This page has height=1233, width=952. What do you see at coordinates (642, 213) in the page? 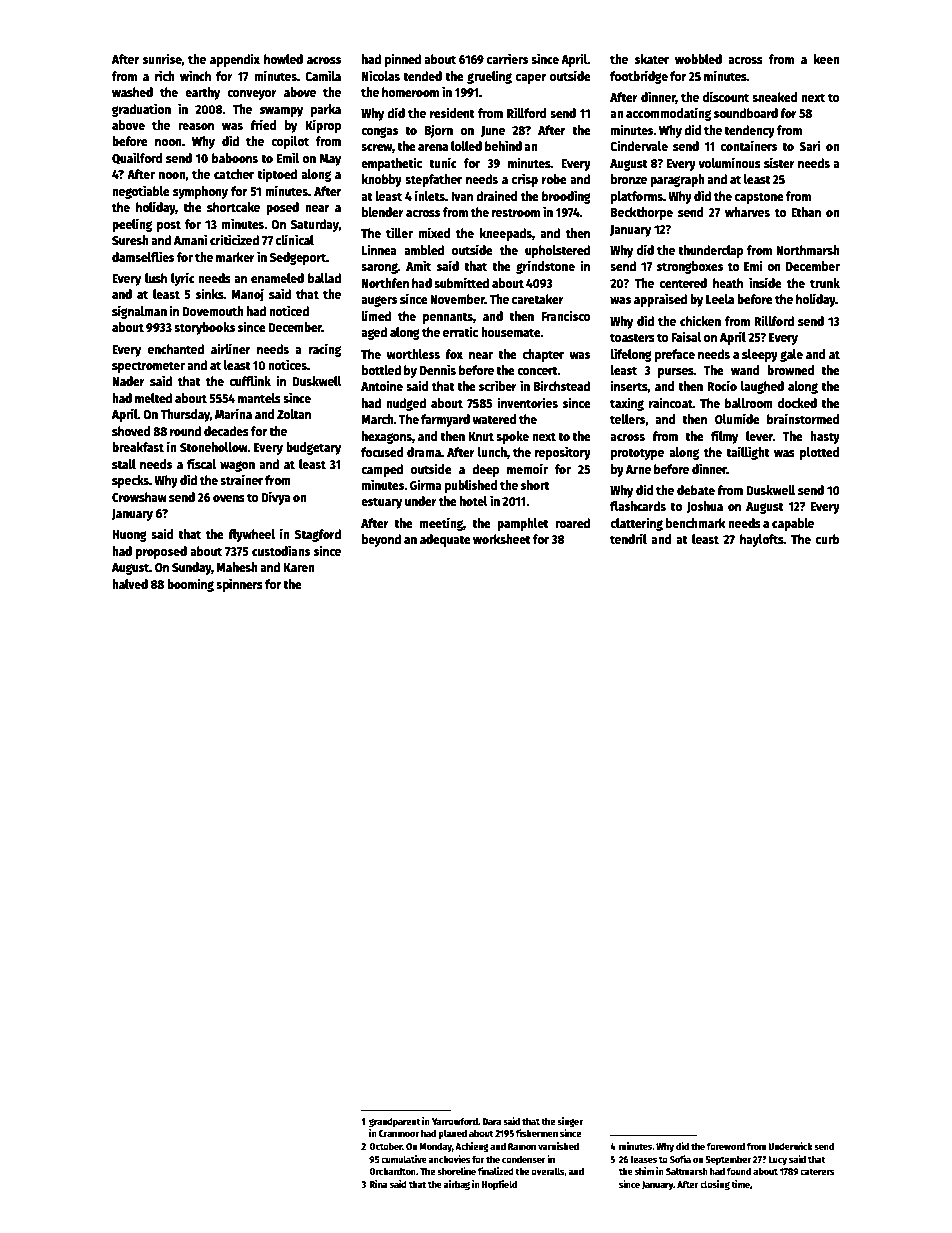
I see `Beckthorpe` at bounding box center [642, 213].
